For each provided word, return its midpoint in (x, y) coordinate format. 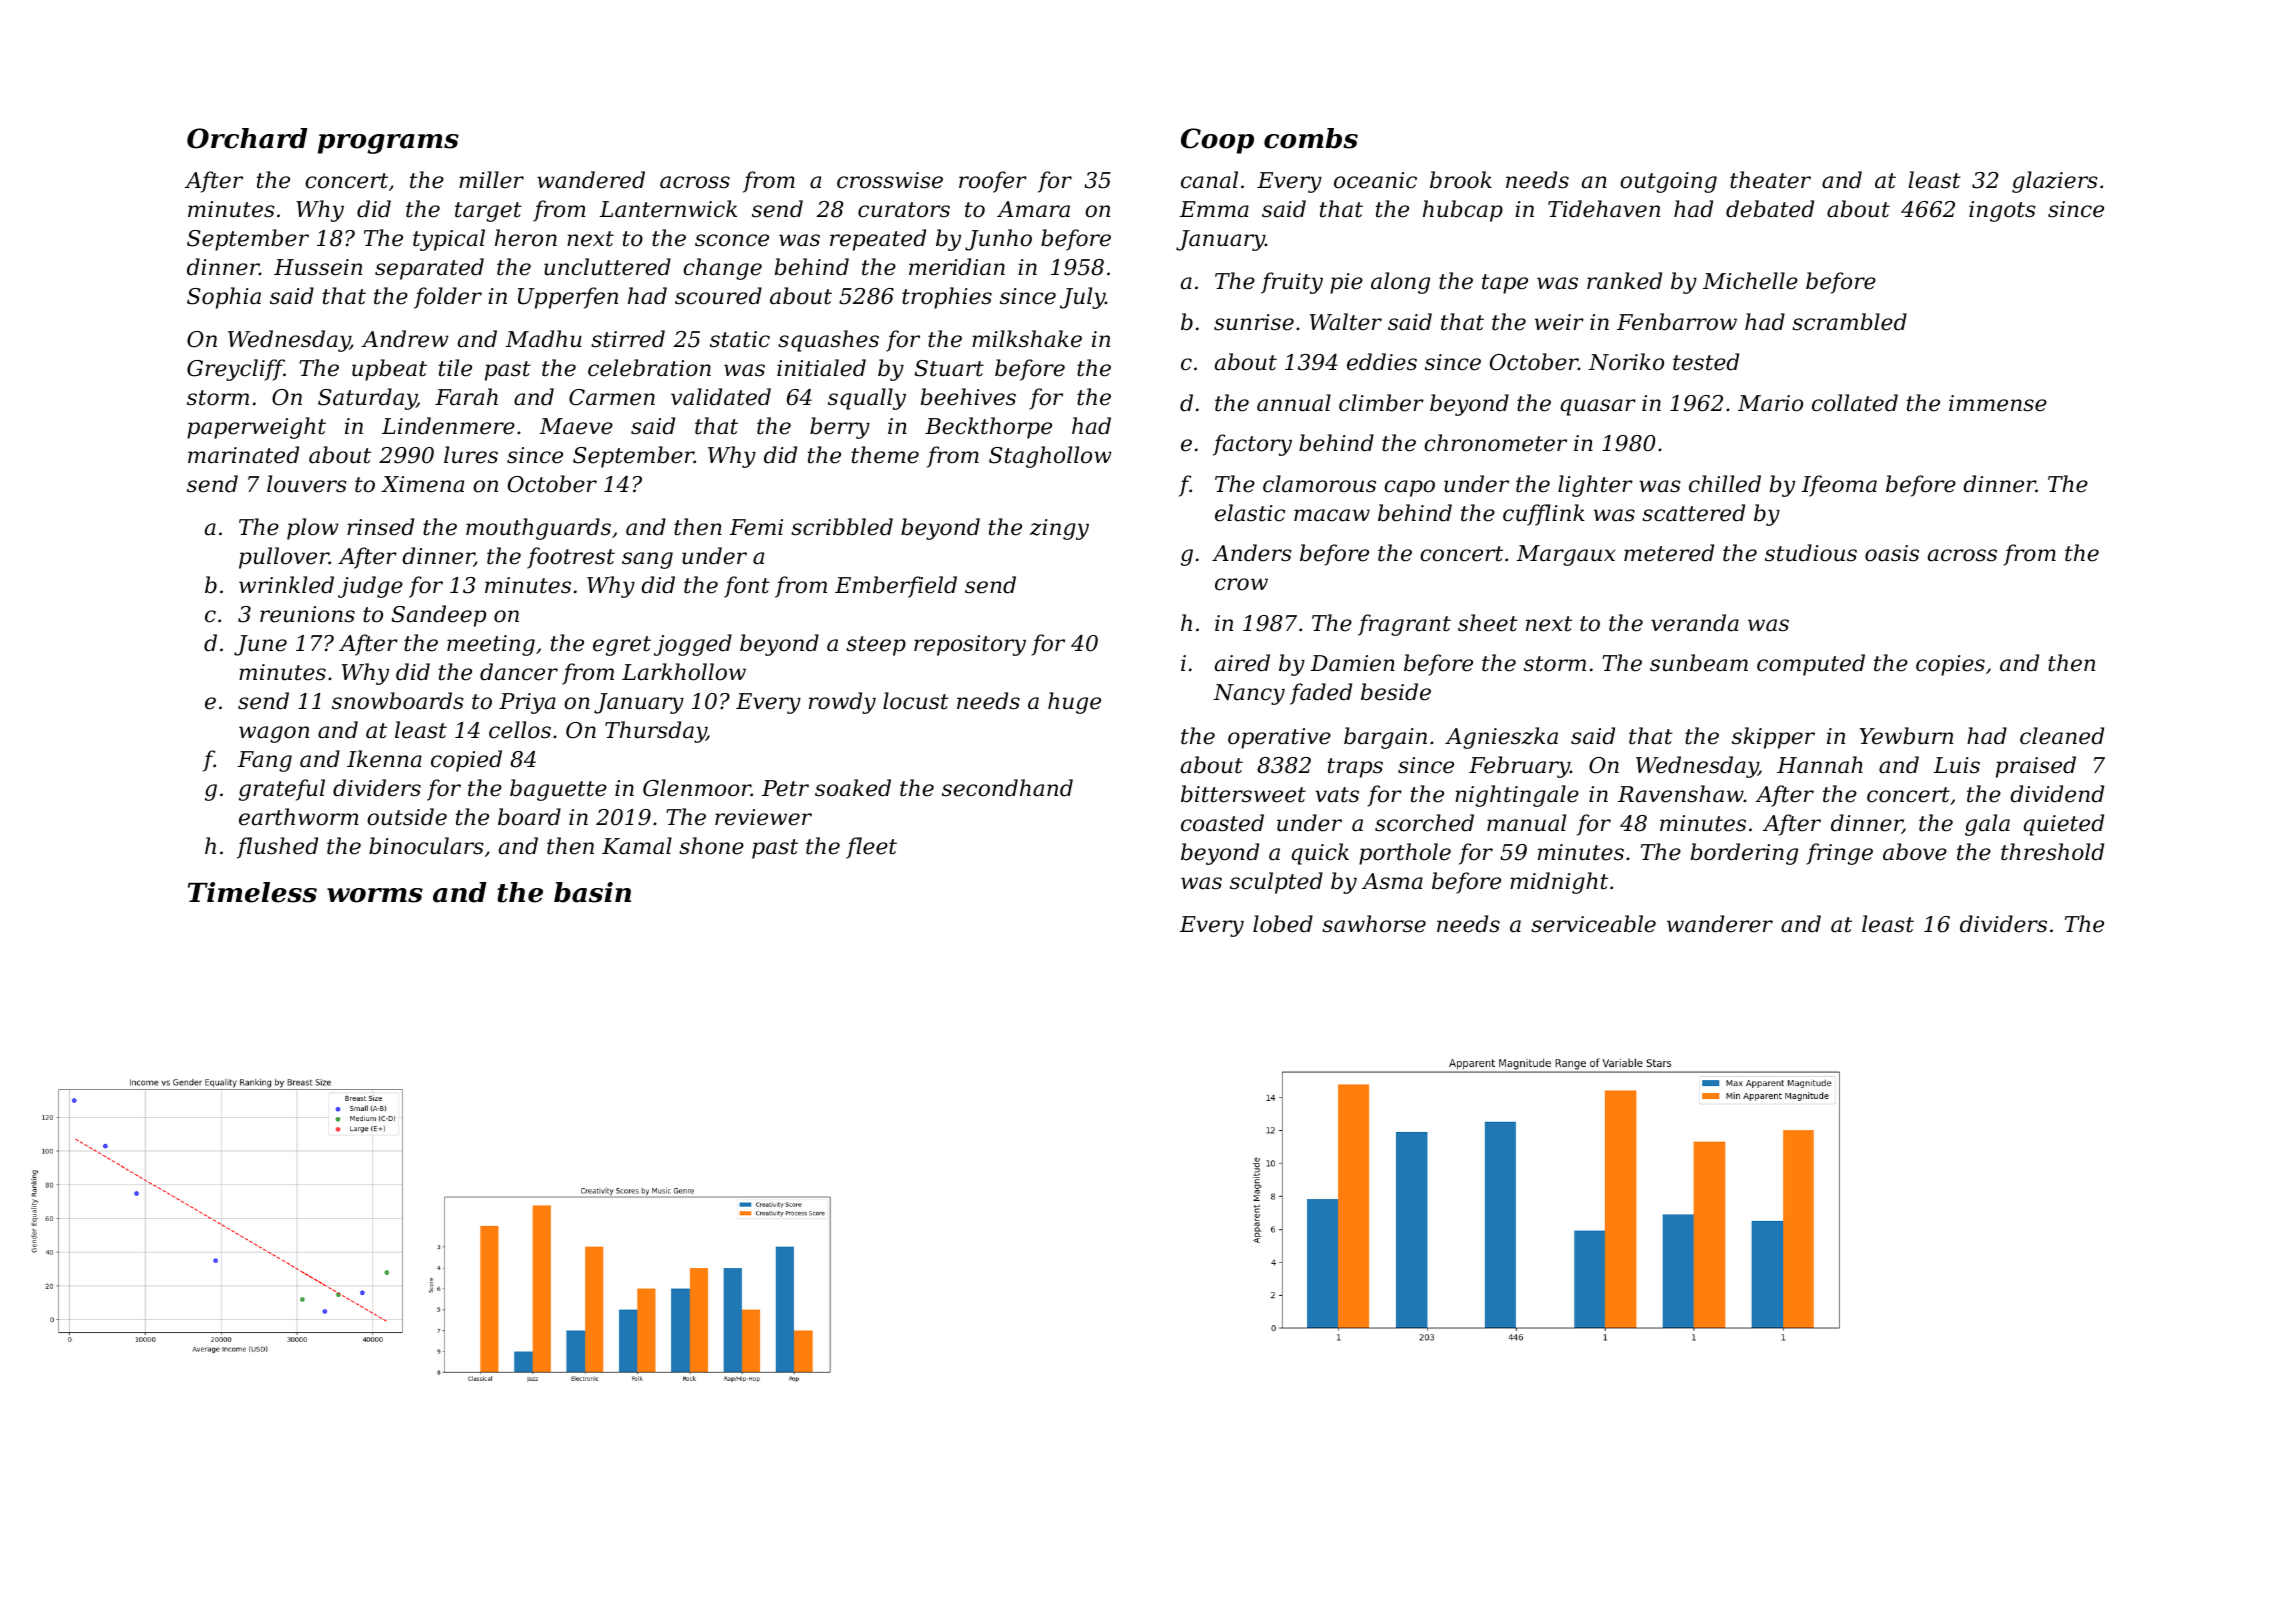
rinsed (380, 527)
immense (1998, 403)
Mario (1770, 403)
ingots (2002, 211)
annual (1294, 403)
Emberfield (896, 587)
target (488, 212)
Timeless (252, 892)
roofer (993, 182)
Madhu (544, 339)
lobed (1283, 924)
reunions (307, 614)
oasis (1892, 553)
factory (1252, 445)
